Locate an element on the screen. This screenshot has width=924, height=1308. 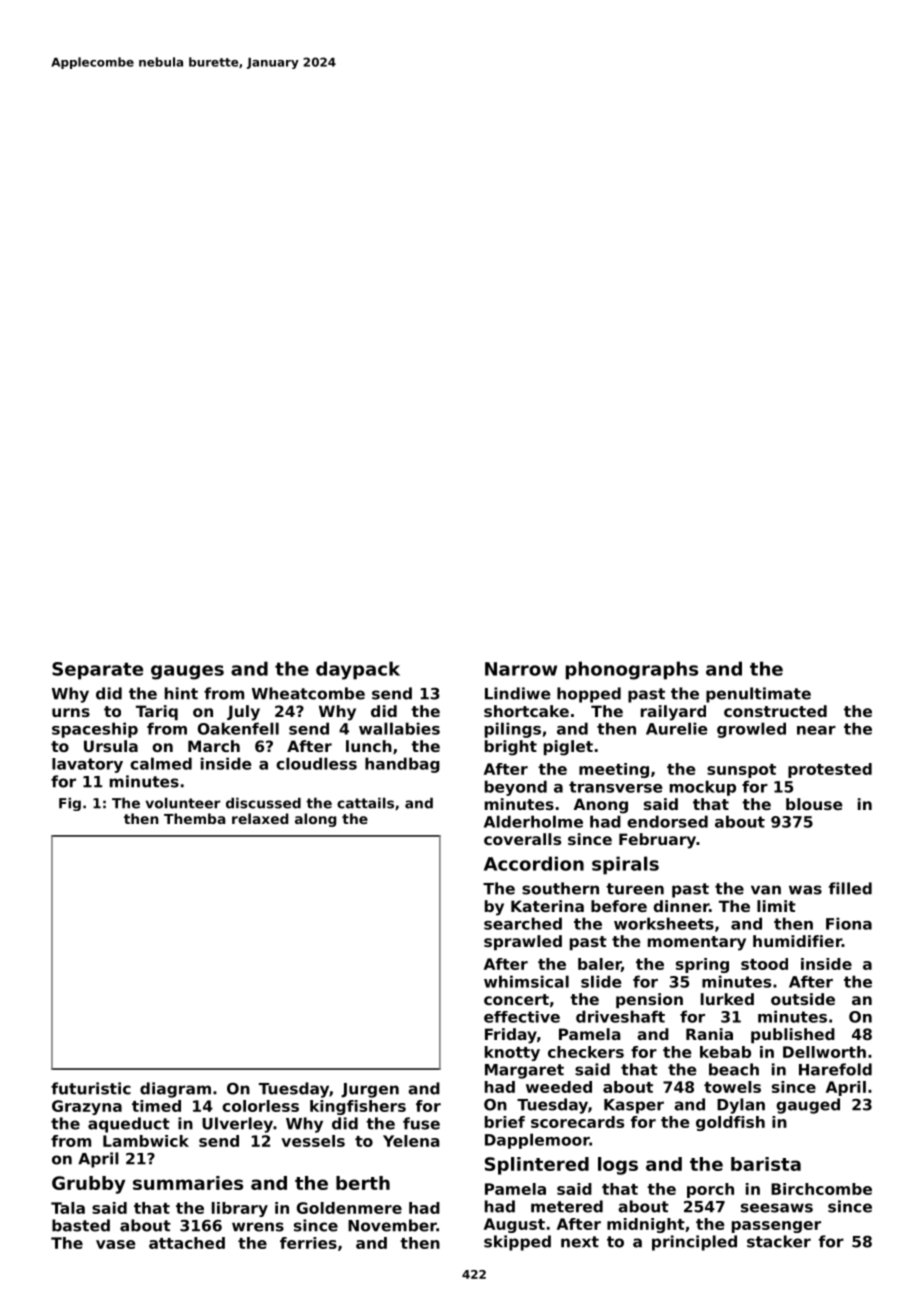
attached is located at coordinates (187, 1243).
